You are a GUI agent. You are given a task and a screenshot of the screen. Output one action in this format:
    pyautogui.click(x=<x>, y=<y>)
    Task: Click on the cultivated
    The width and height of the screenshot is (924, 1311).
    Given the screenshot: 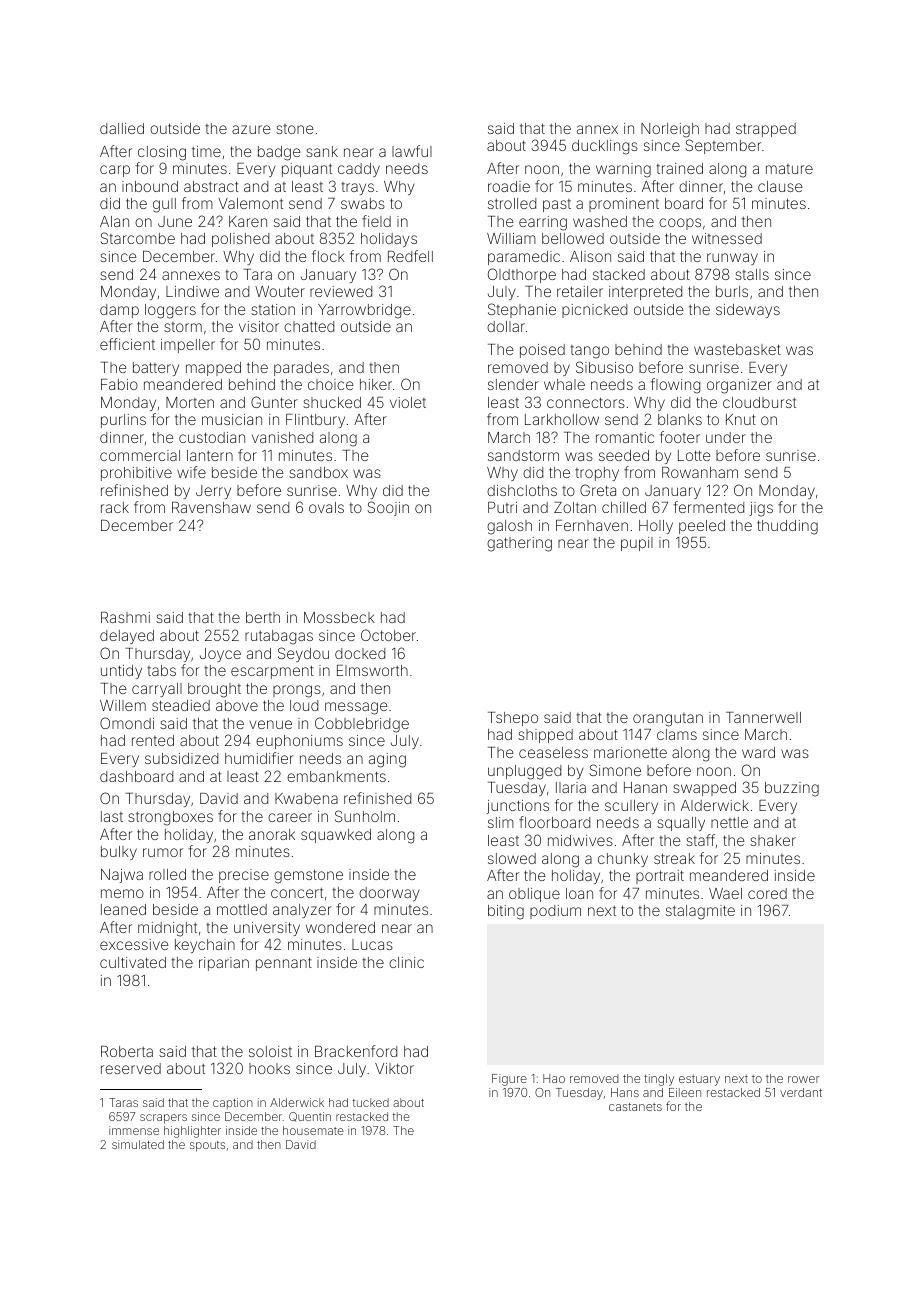 What is the action you would take?
    pyautogui.click(x=133, y=962)
